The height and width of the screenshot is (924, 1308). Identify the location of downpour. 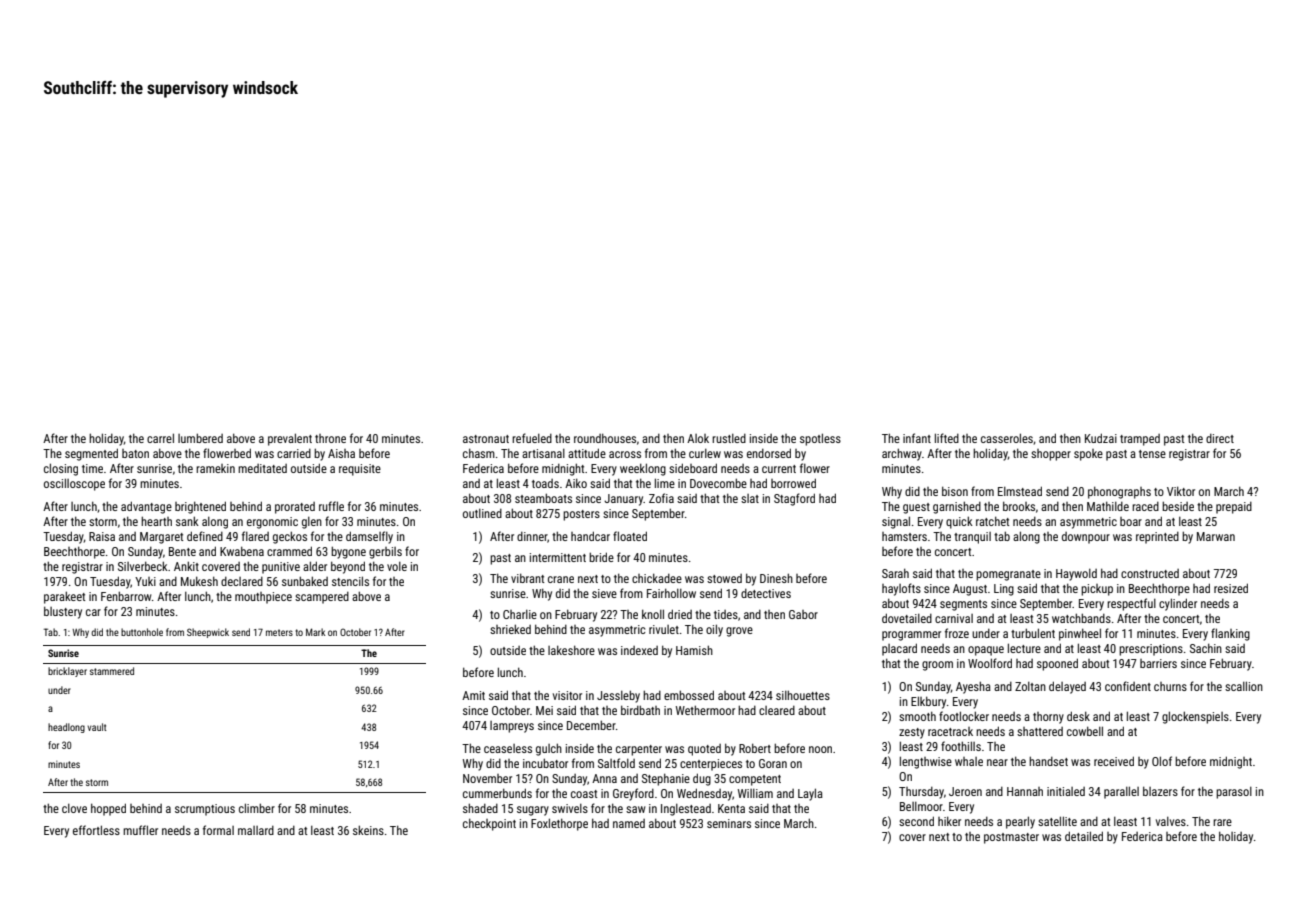
(1086, 538).
